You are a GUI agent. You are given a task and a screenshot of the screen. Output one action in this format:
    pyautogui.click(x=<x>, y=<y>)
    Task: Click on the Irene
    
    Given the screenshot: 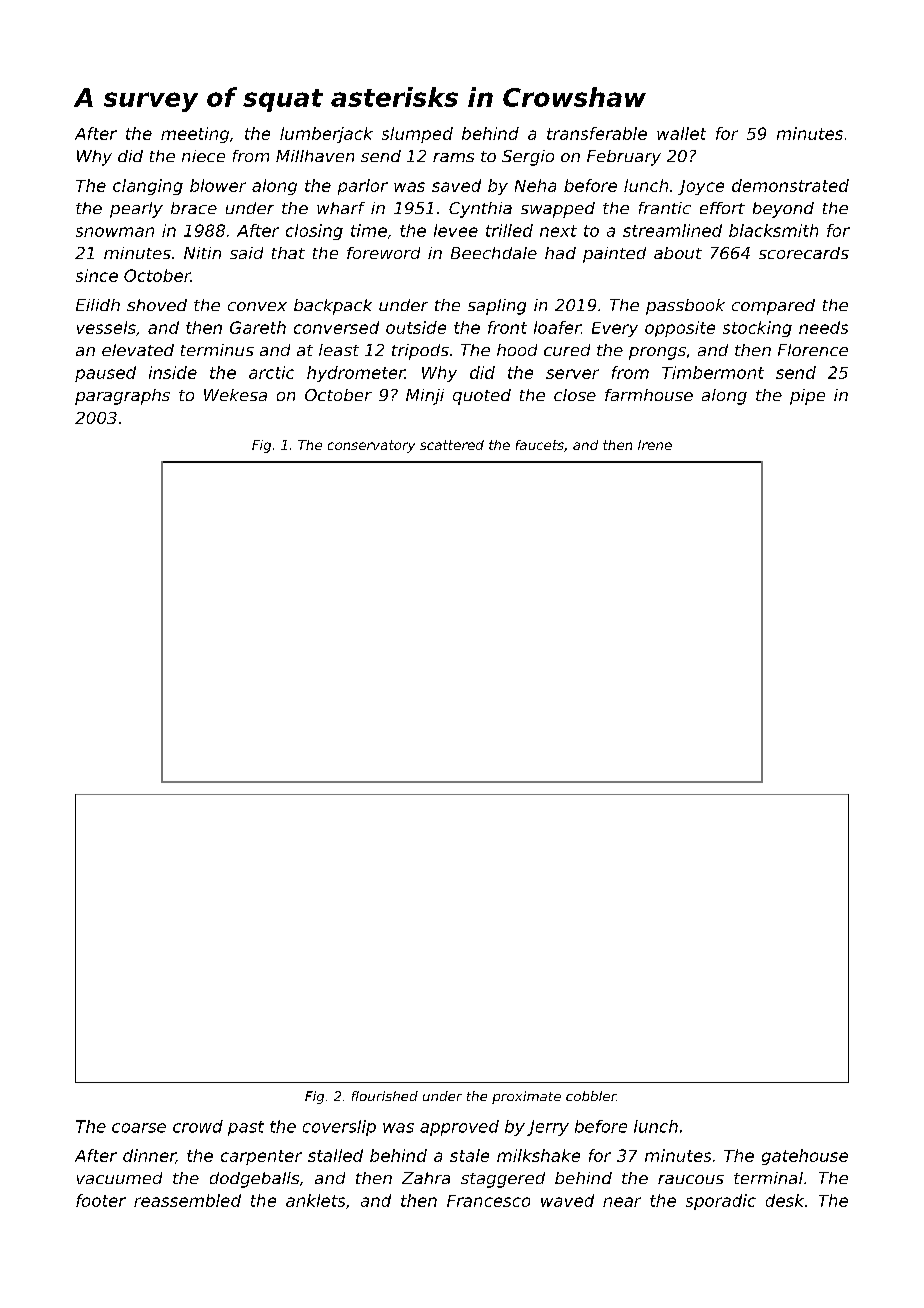 What is the action you would take?
    pyautogui.click(x=655, y=445)
